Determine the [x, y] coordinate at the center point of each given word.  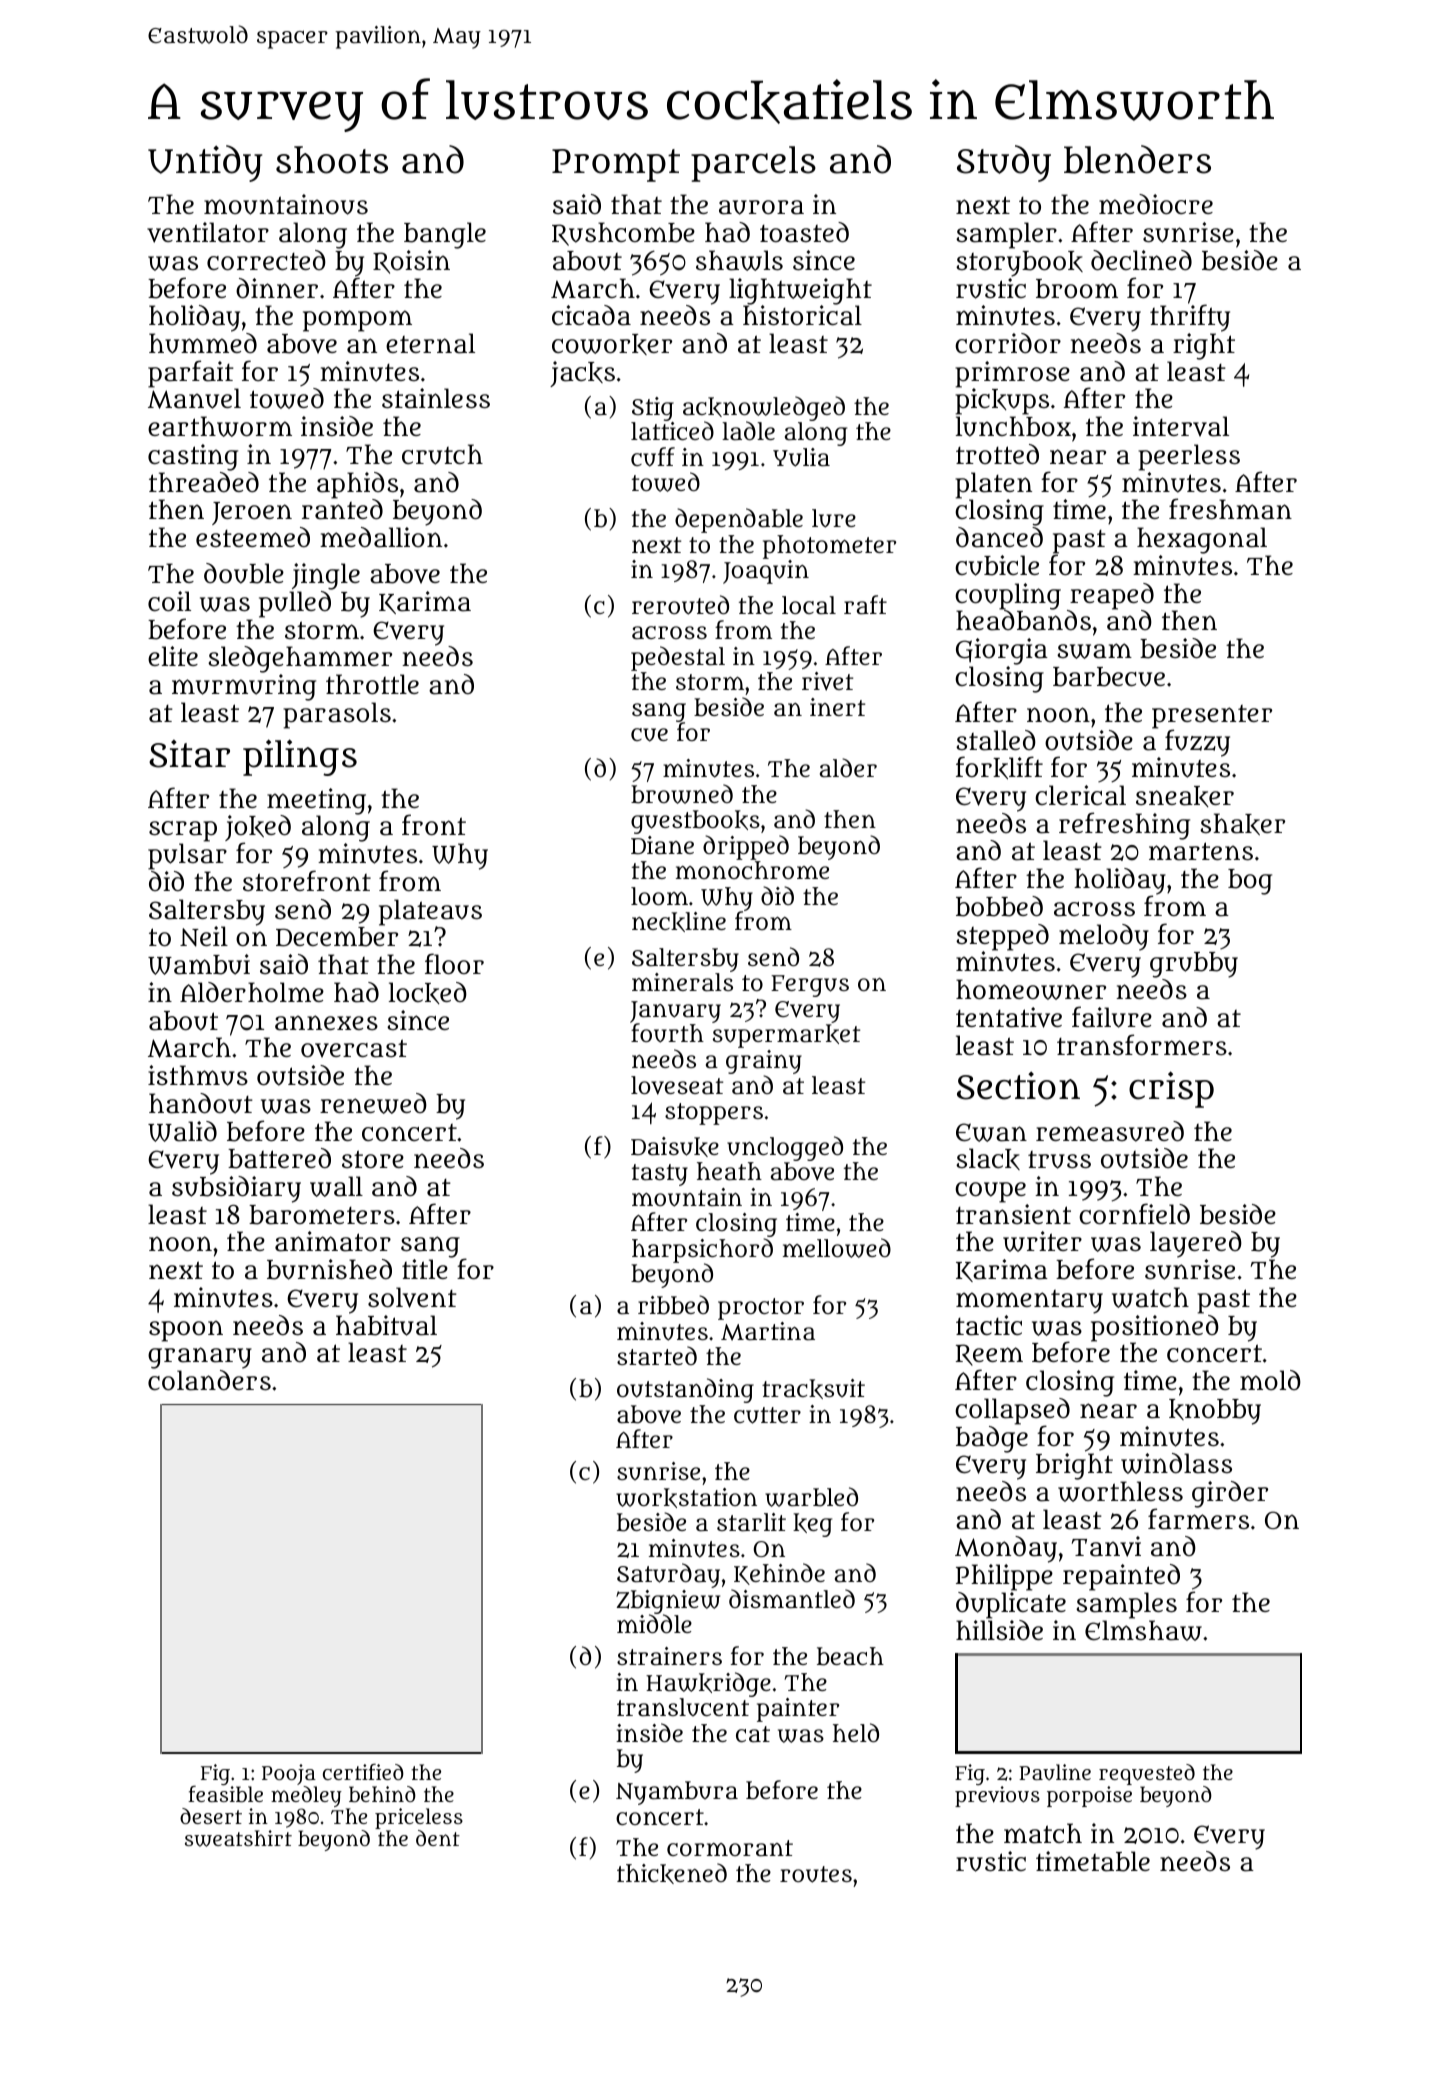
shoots [332, 160]
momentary [1029, 1302]
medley [306, 1797]
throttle [372, 684]
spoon [186, 1331]
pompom [357, 321]
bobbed [999, 906]
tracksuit [813, 1389]
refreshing [1124, 826]
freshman [1230, 509]
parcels [753, 164]
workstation [686, 1498]
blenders [1137, 159]
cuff [653, 457]
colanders [209, 1380]
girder [1230, 1494]
